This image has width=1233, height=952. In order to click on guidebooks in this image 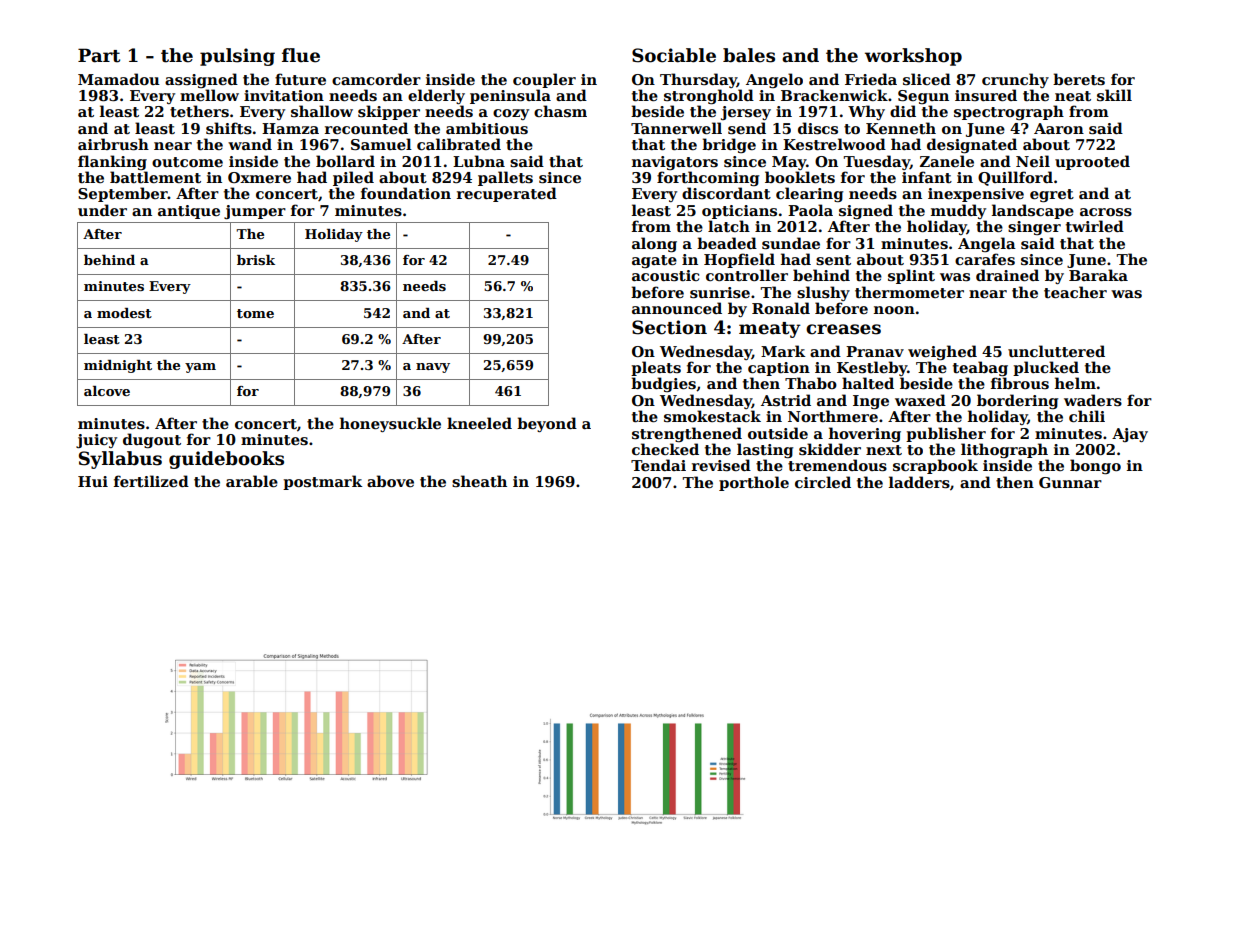, I will do `click(226, 460)`.
